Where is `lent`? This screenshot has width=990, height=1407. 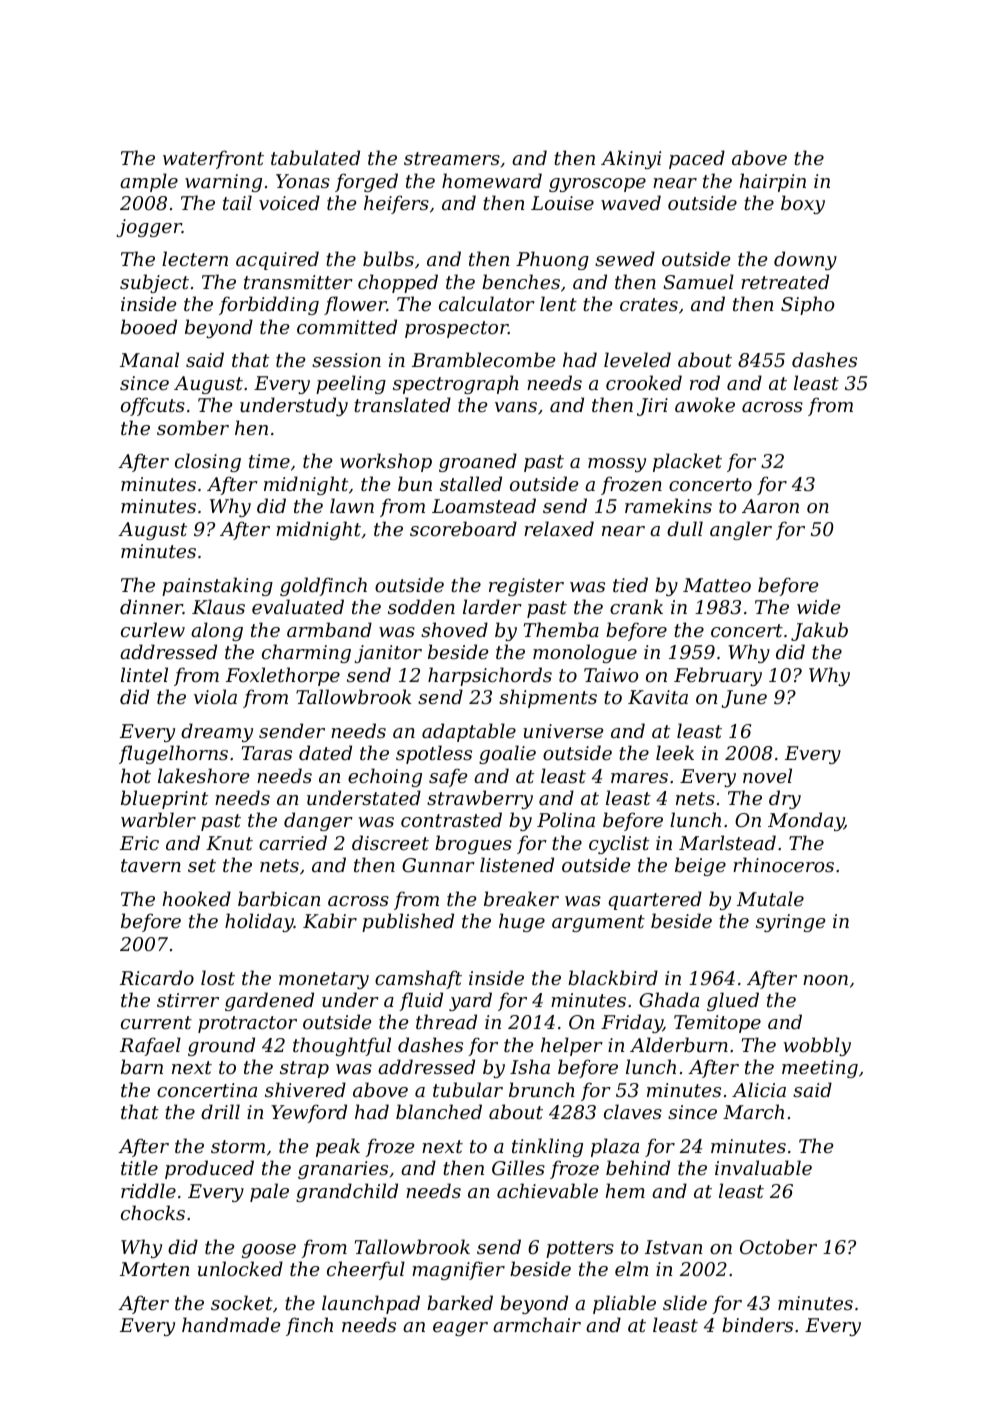
lent is located at coordinates (558, 303).
